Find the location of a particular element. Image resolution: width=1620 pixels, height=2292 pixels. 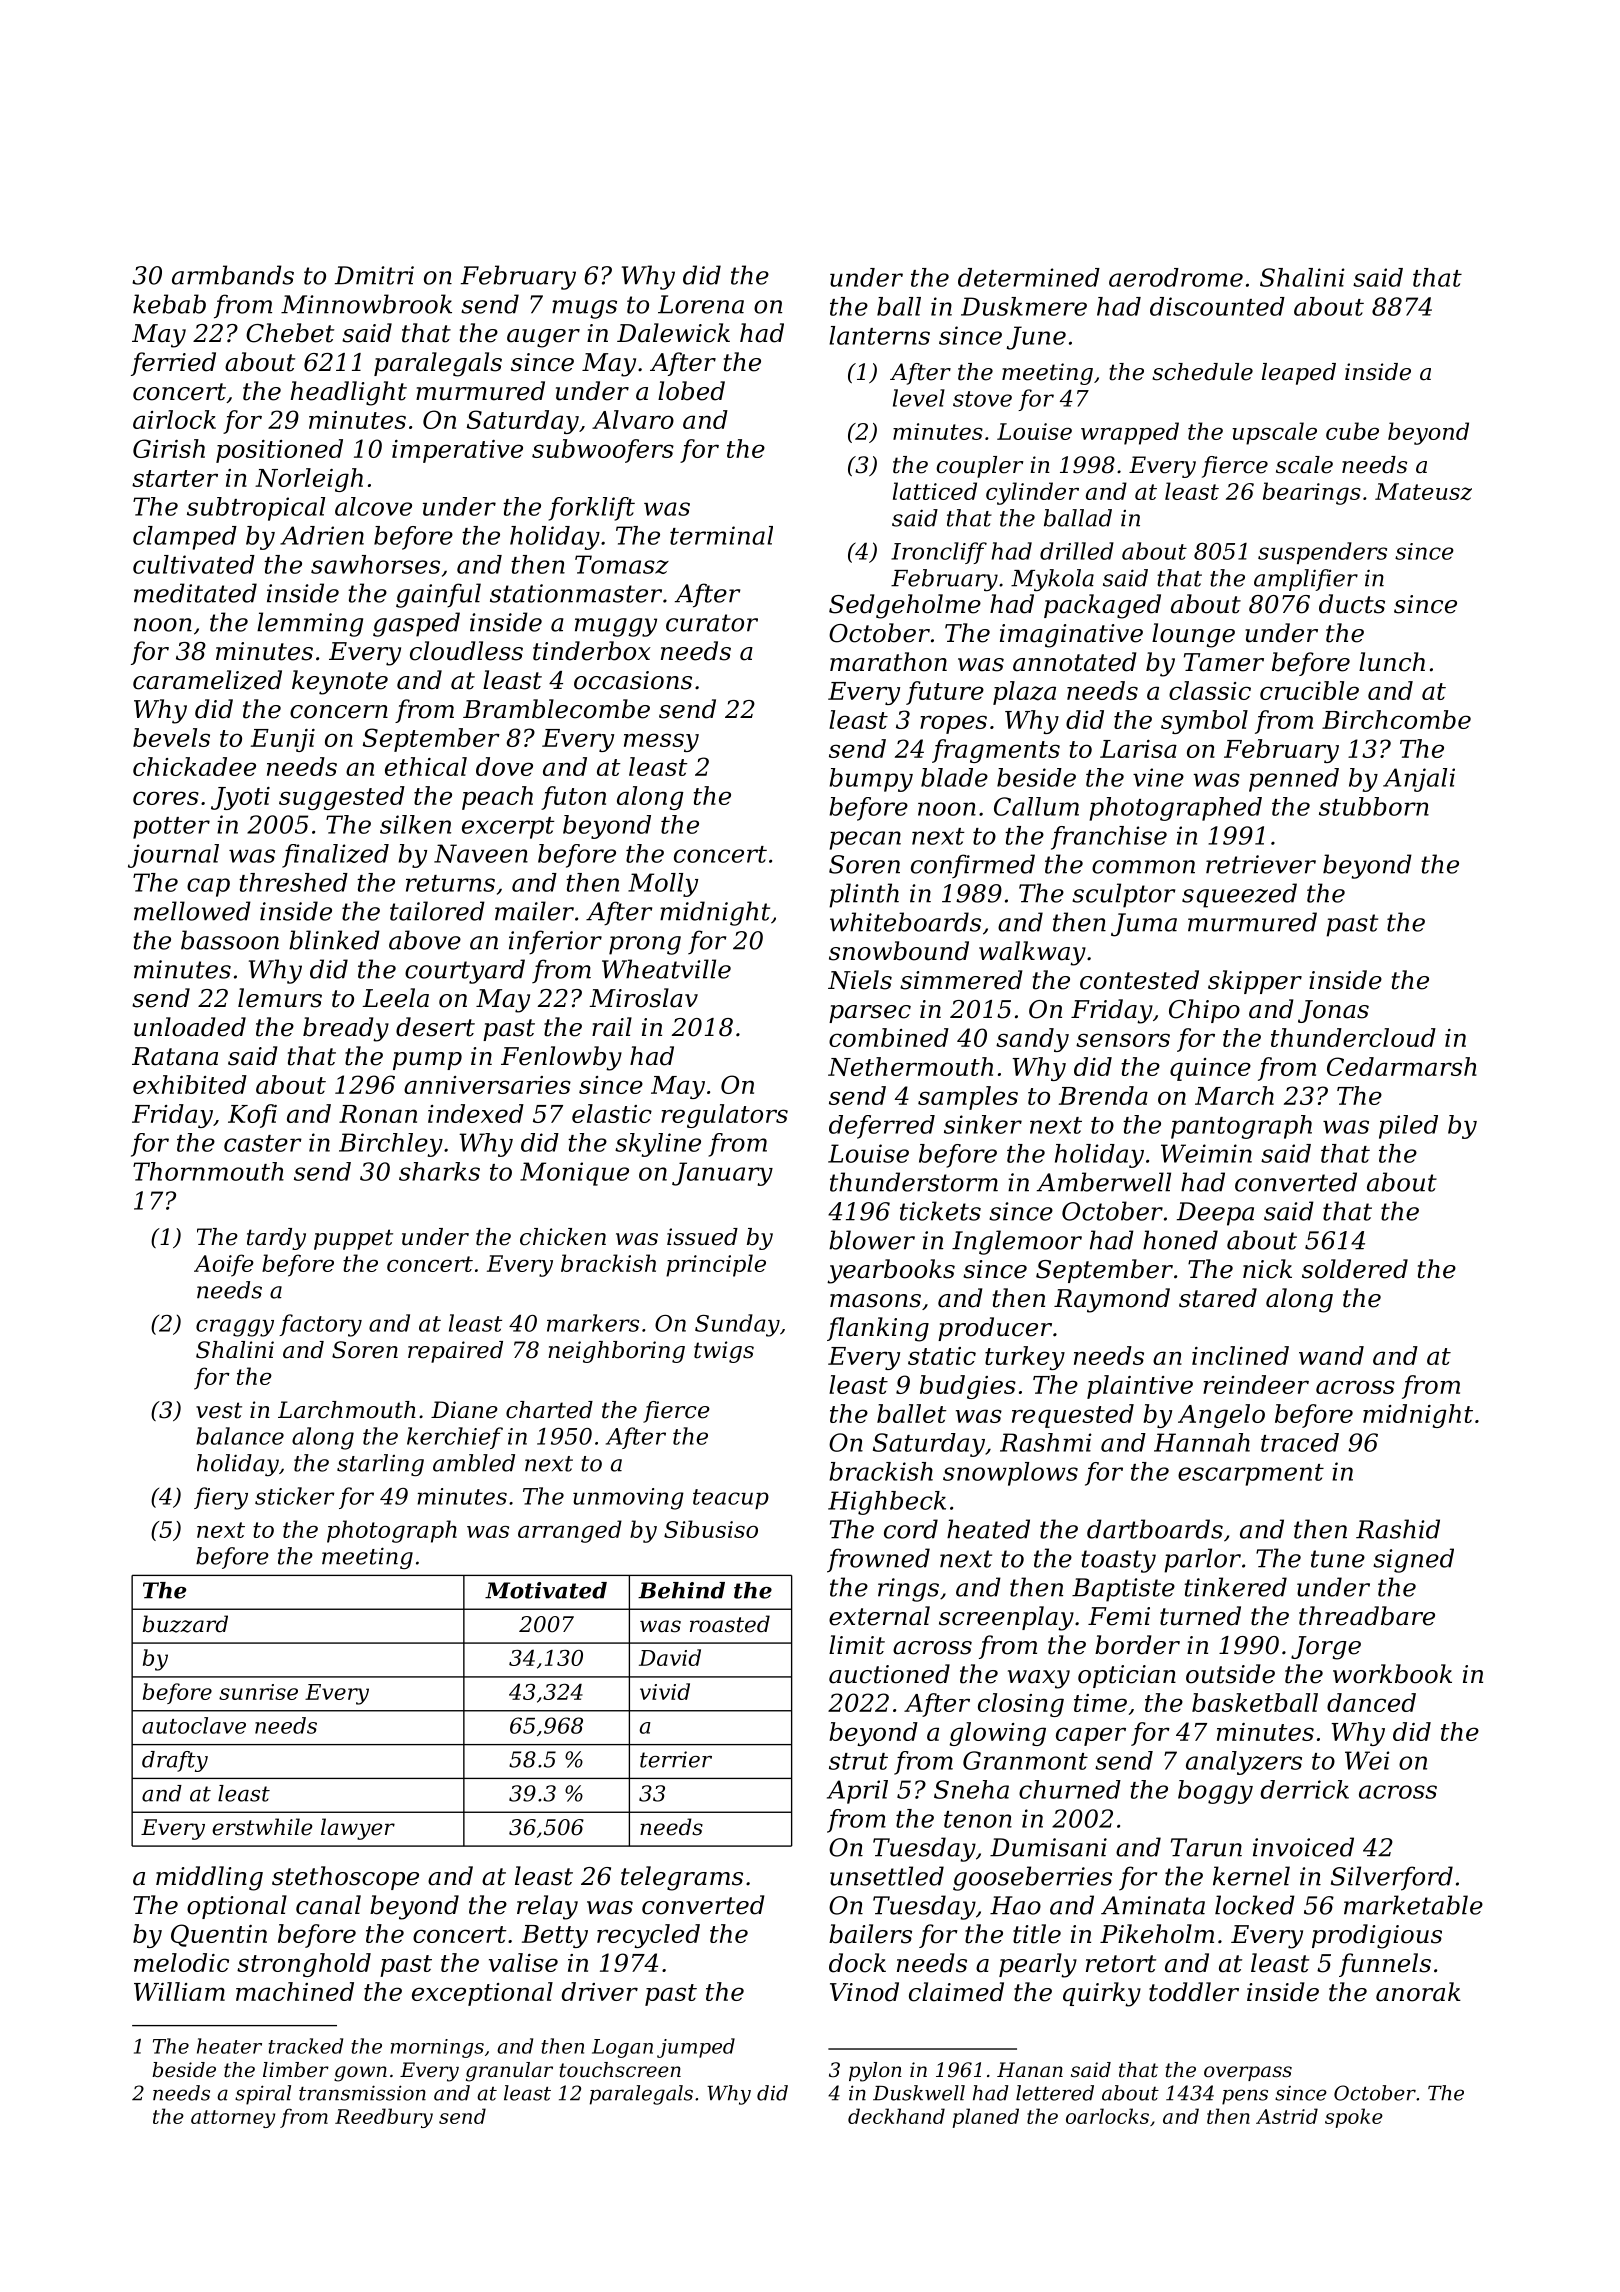

terrier is located at coordinates (676, 1759).
